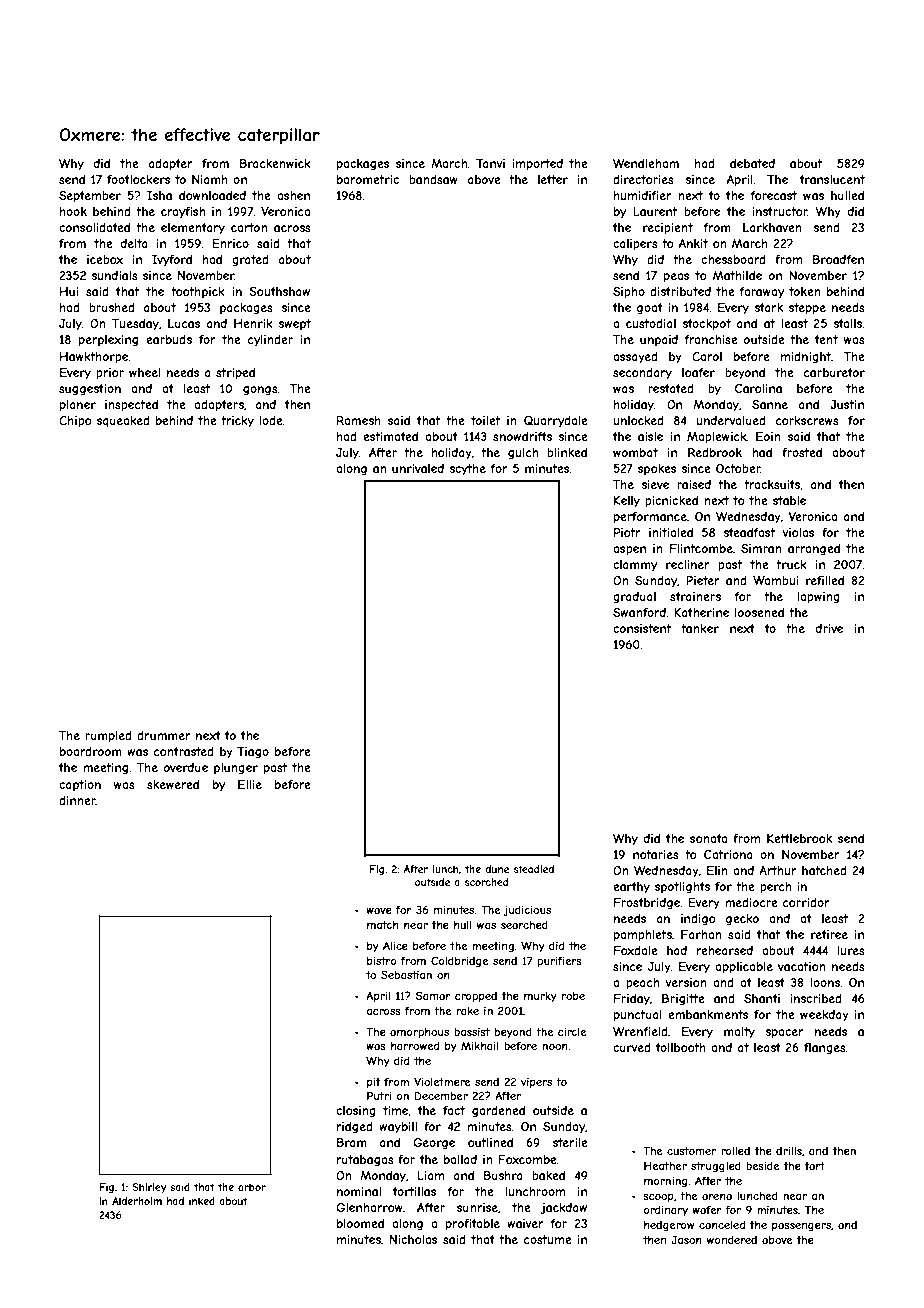  I want to click on Tiago, so click(253, 753).
